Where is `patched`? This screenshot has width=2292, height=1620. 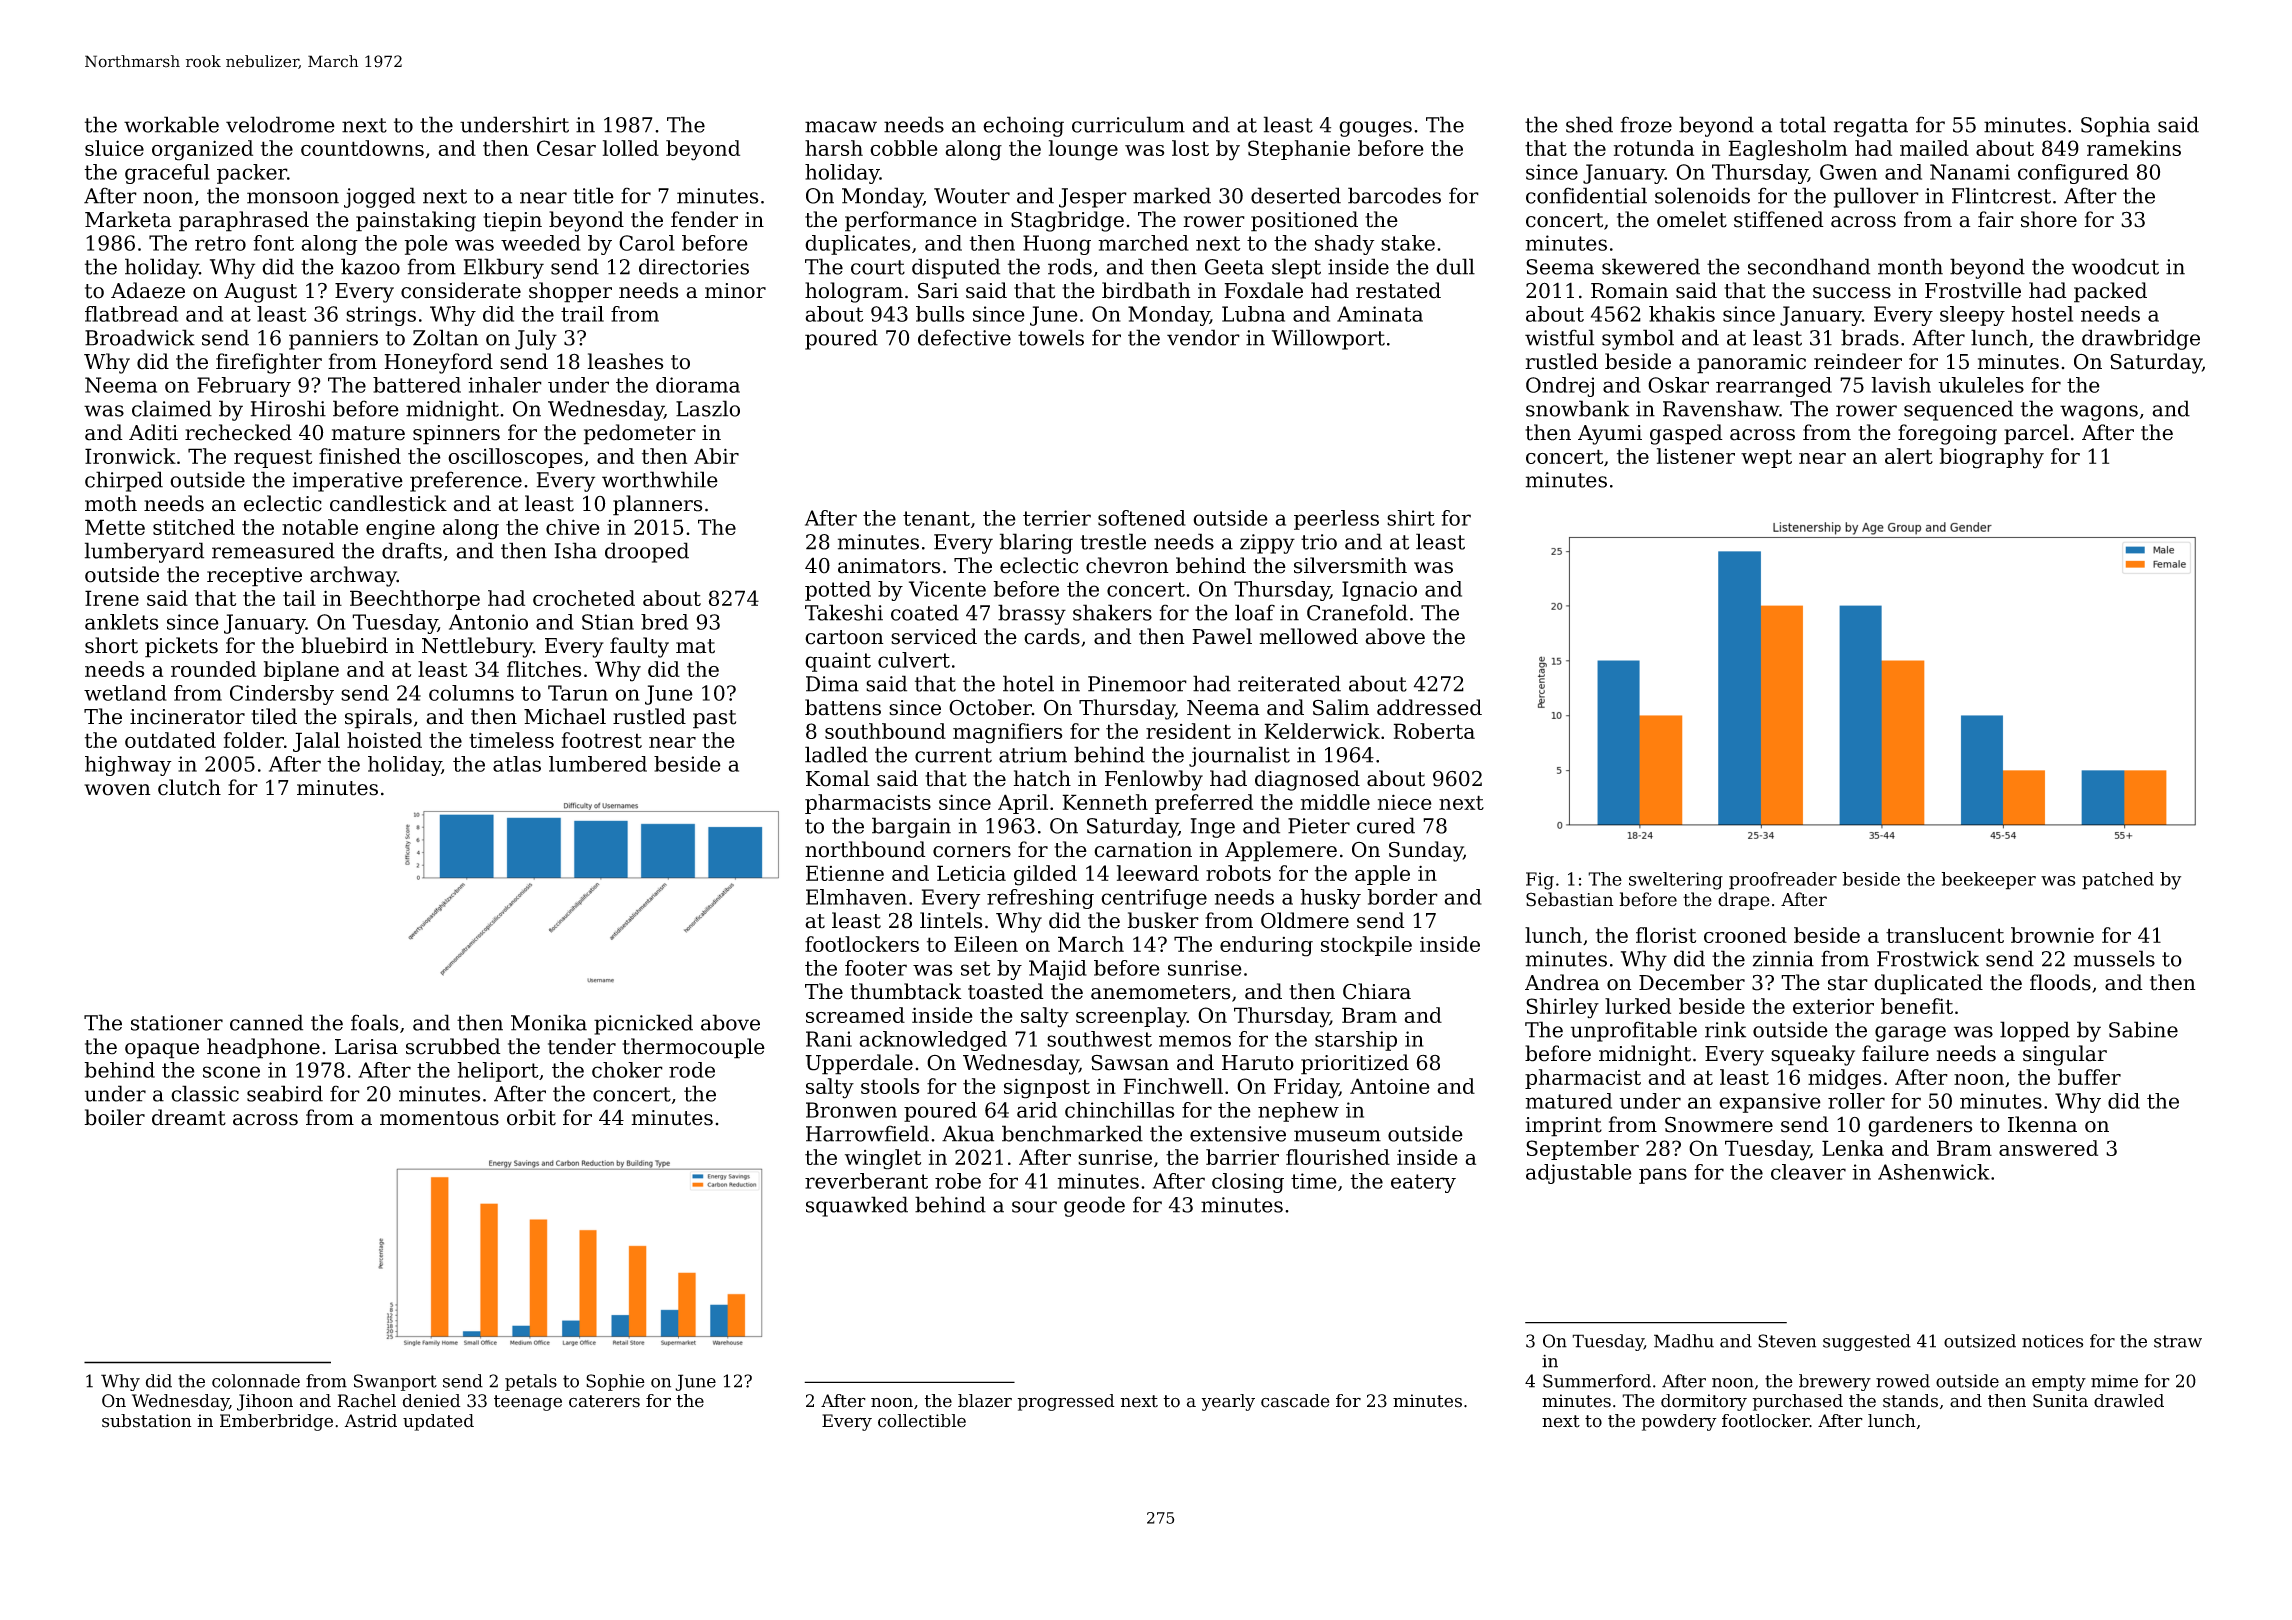 patched is located at coordinates (2118, 881).
